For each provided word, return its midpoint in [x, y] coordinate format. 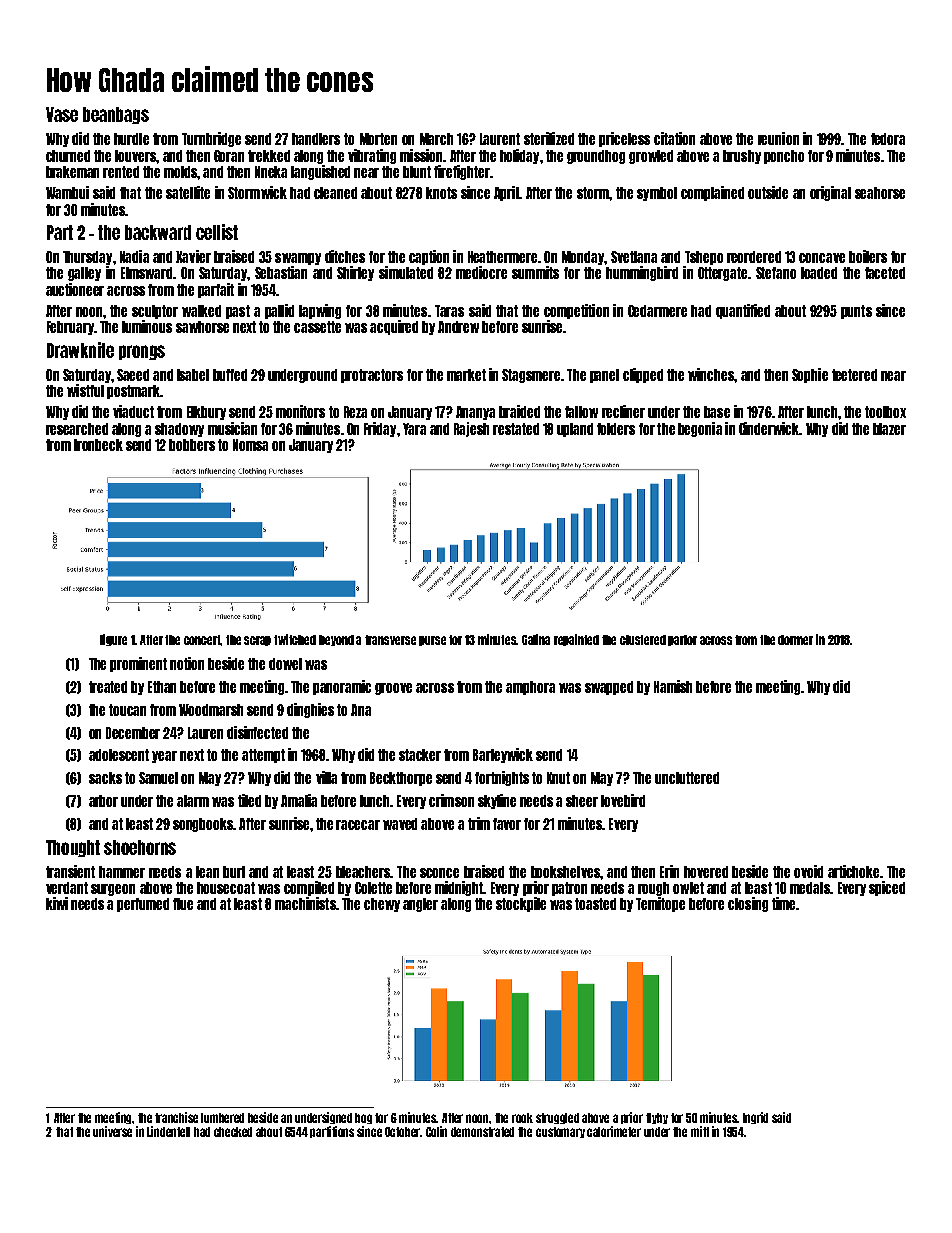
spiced [887, 888]
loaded [819, 273]
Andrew [458, 327]
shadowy [179, 430]
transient [70, 871]
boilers [868, 256]
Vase [62, 114]
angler [420, 905]
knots [441, 193]
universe [112, 1131]
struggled [557, 1118]
